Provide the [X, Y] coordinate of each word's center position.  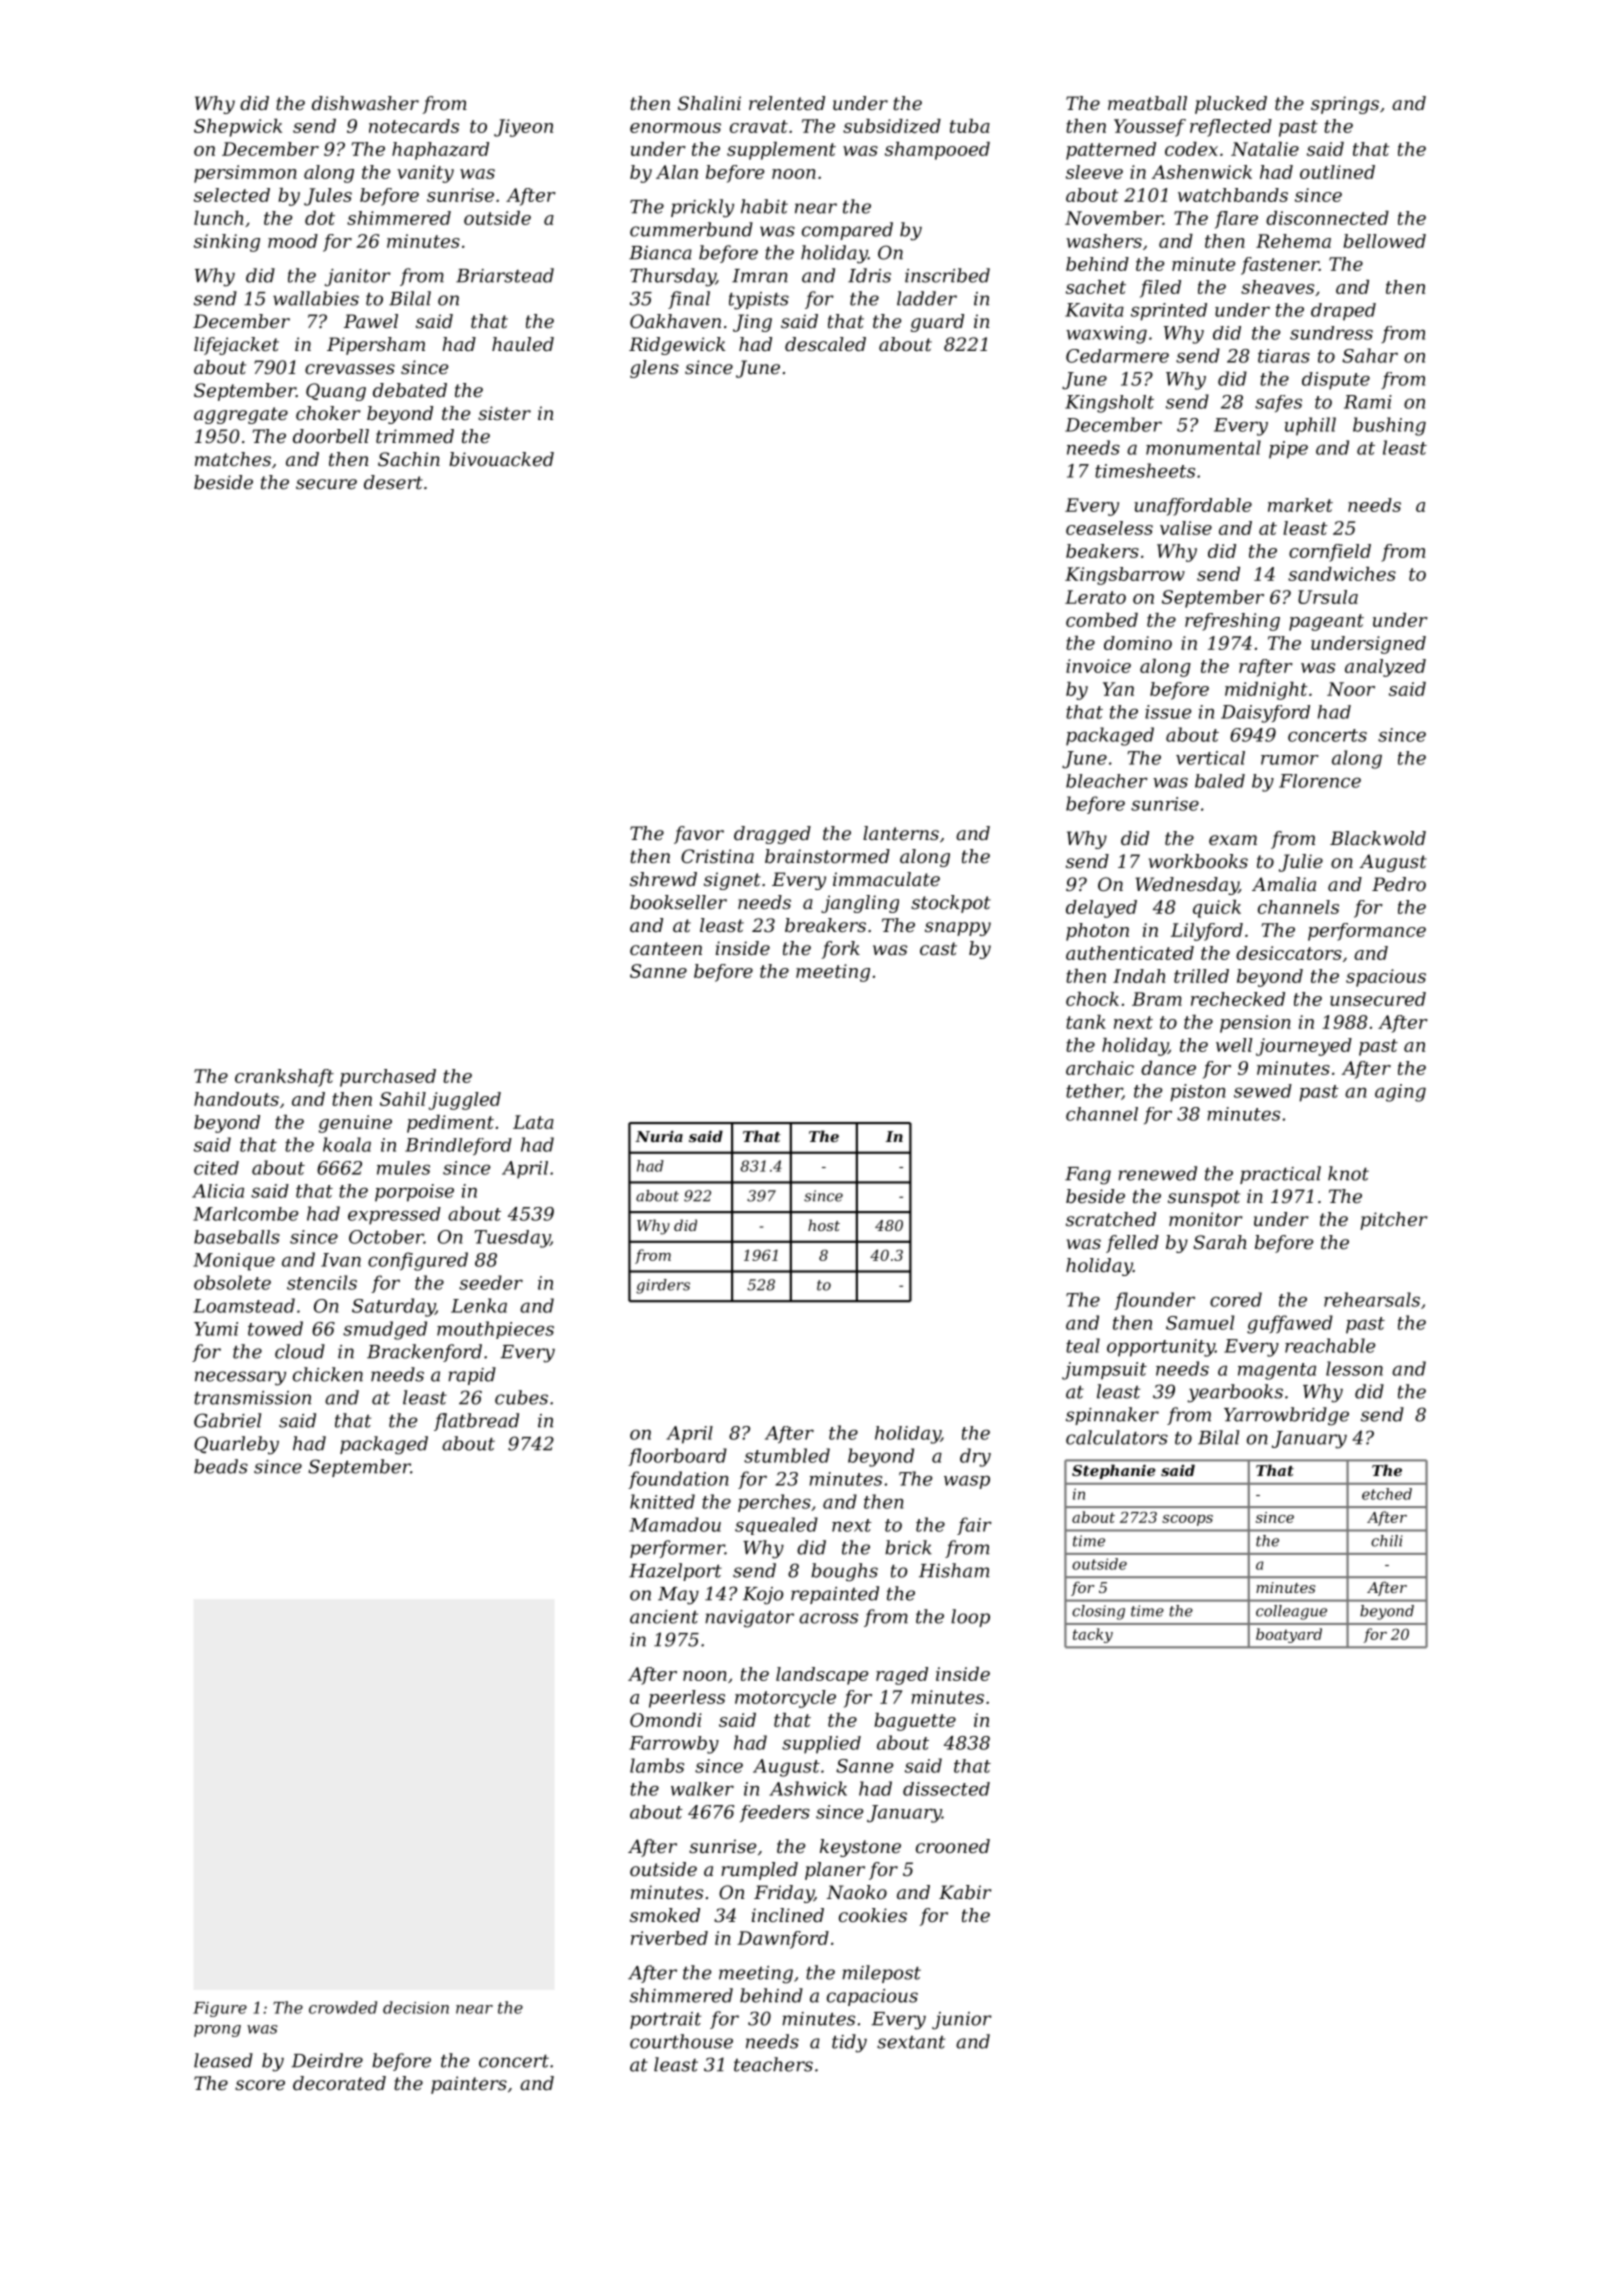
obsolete [232, 1282]
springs [1345, 105]
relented [787, 103]
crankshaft [284, 1078]
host [824, 1225]
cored [1236, 1299]
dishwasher [365, 103]
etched [1387, 1494]
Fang [1088, 1176]
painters [469, 2085]
